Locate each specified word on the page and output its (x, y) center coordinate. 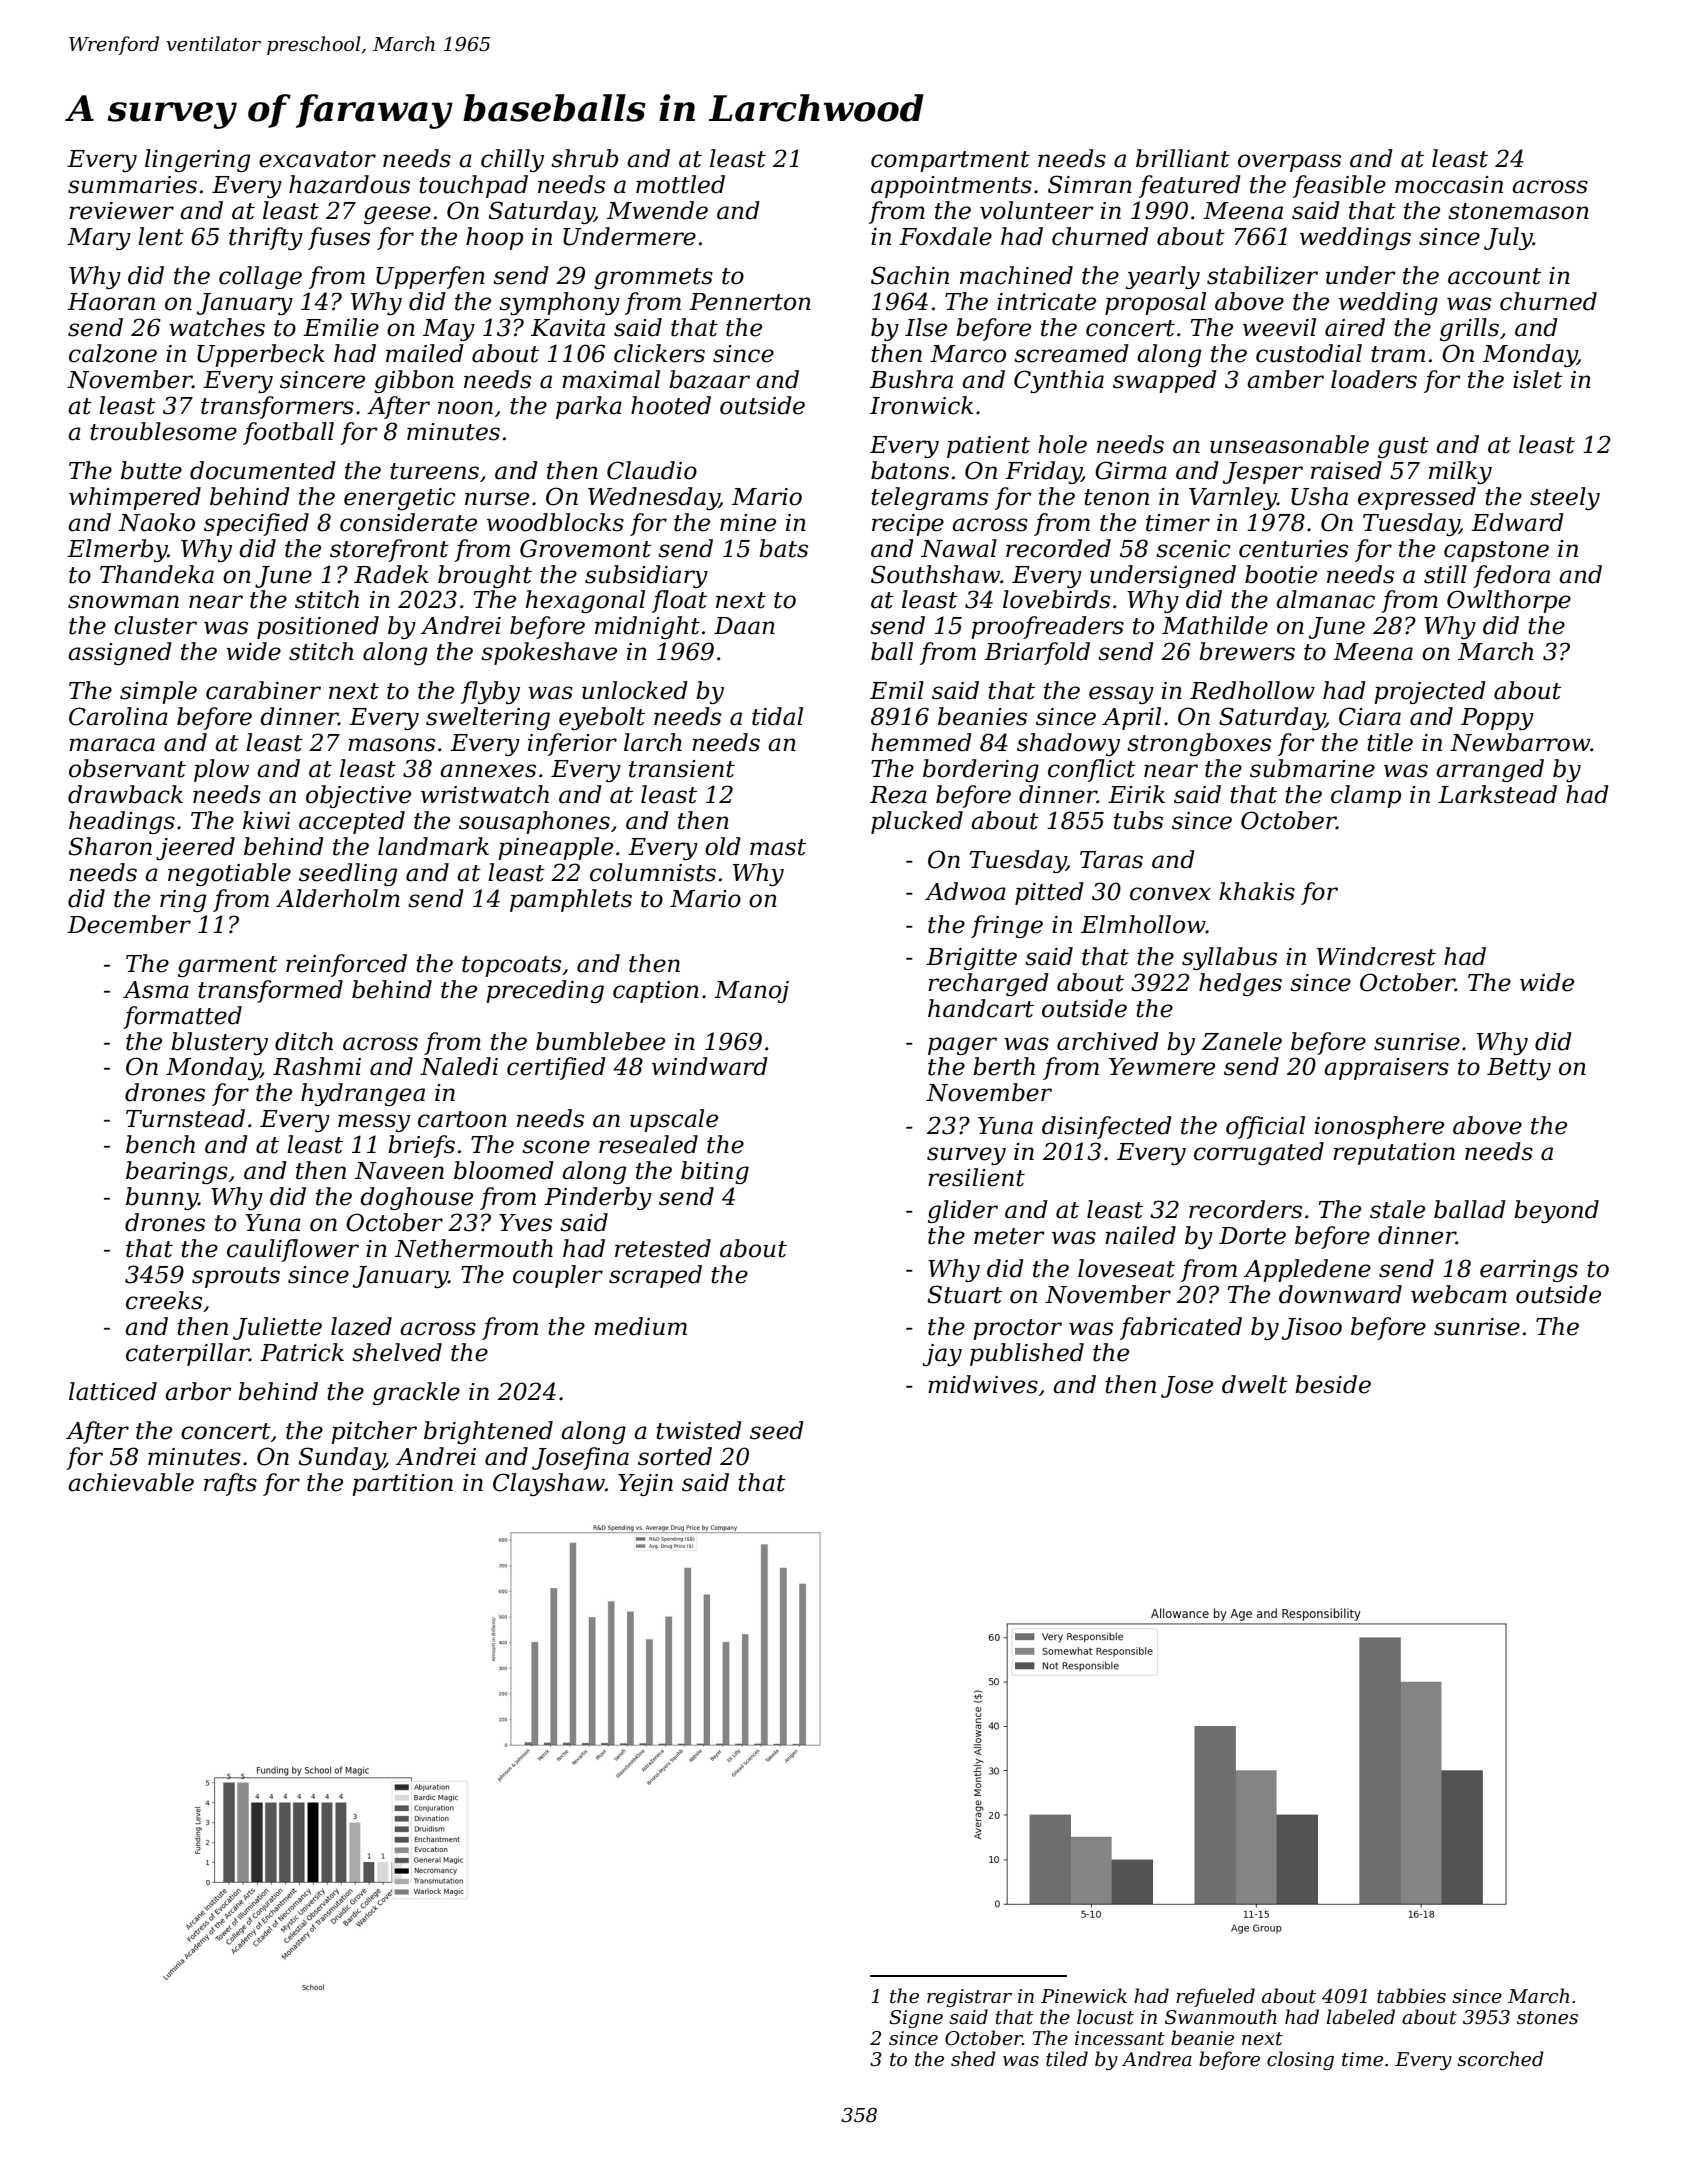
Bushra (911, 379)
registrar (969, 1998)
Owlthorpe (1509, 601)
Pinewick (1084, 1996)
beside (1333, 1384)
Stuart (964, 1294)
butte (151, 470)
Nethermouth (474, 1248)
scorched (1500, 2059)
